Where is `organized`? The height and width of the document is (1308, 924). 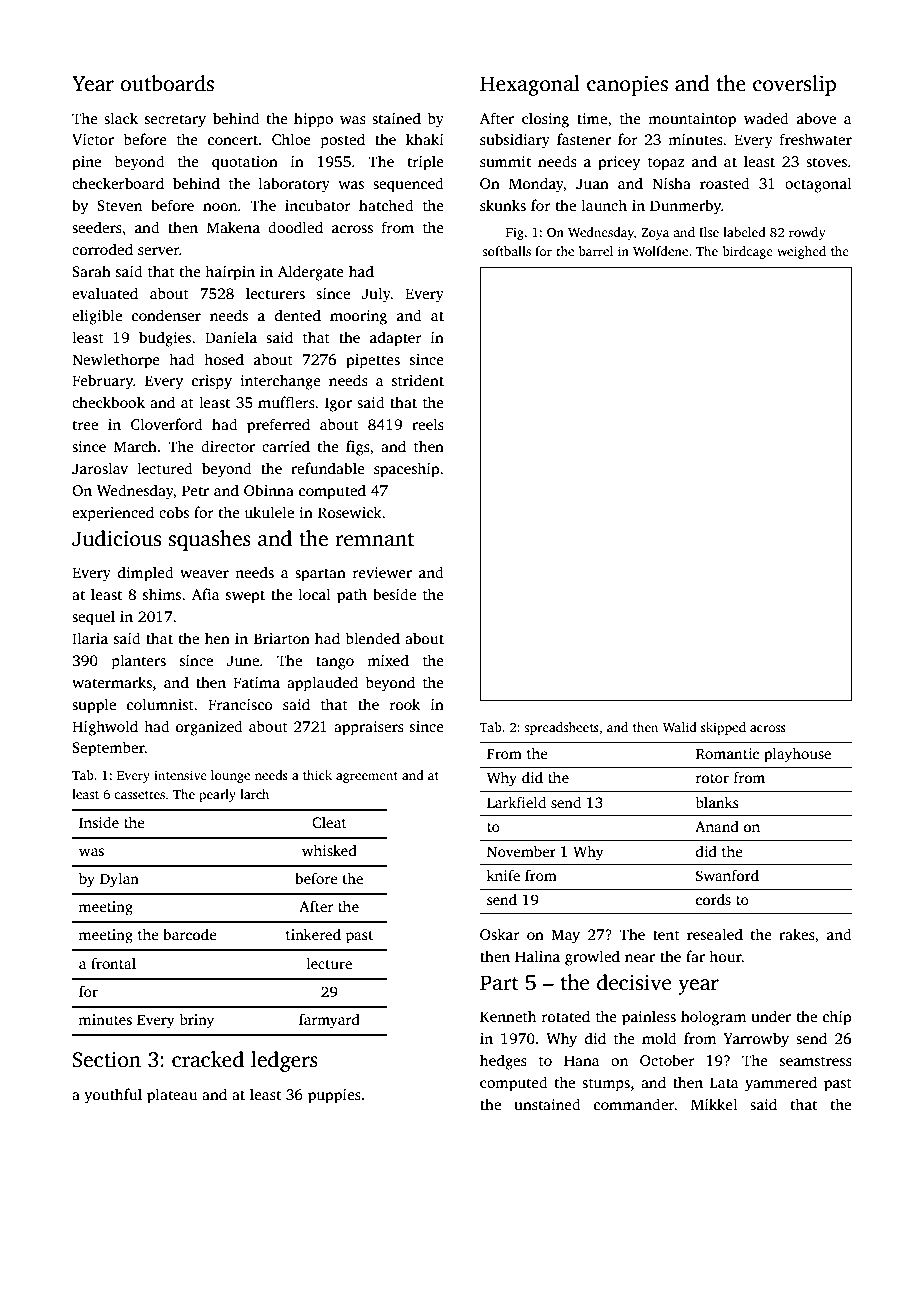 organized is located at coordinates (209, 728).
